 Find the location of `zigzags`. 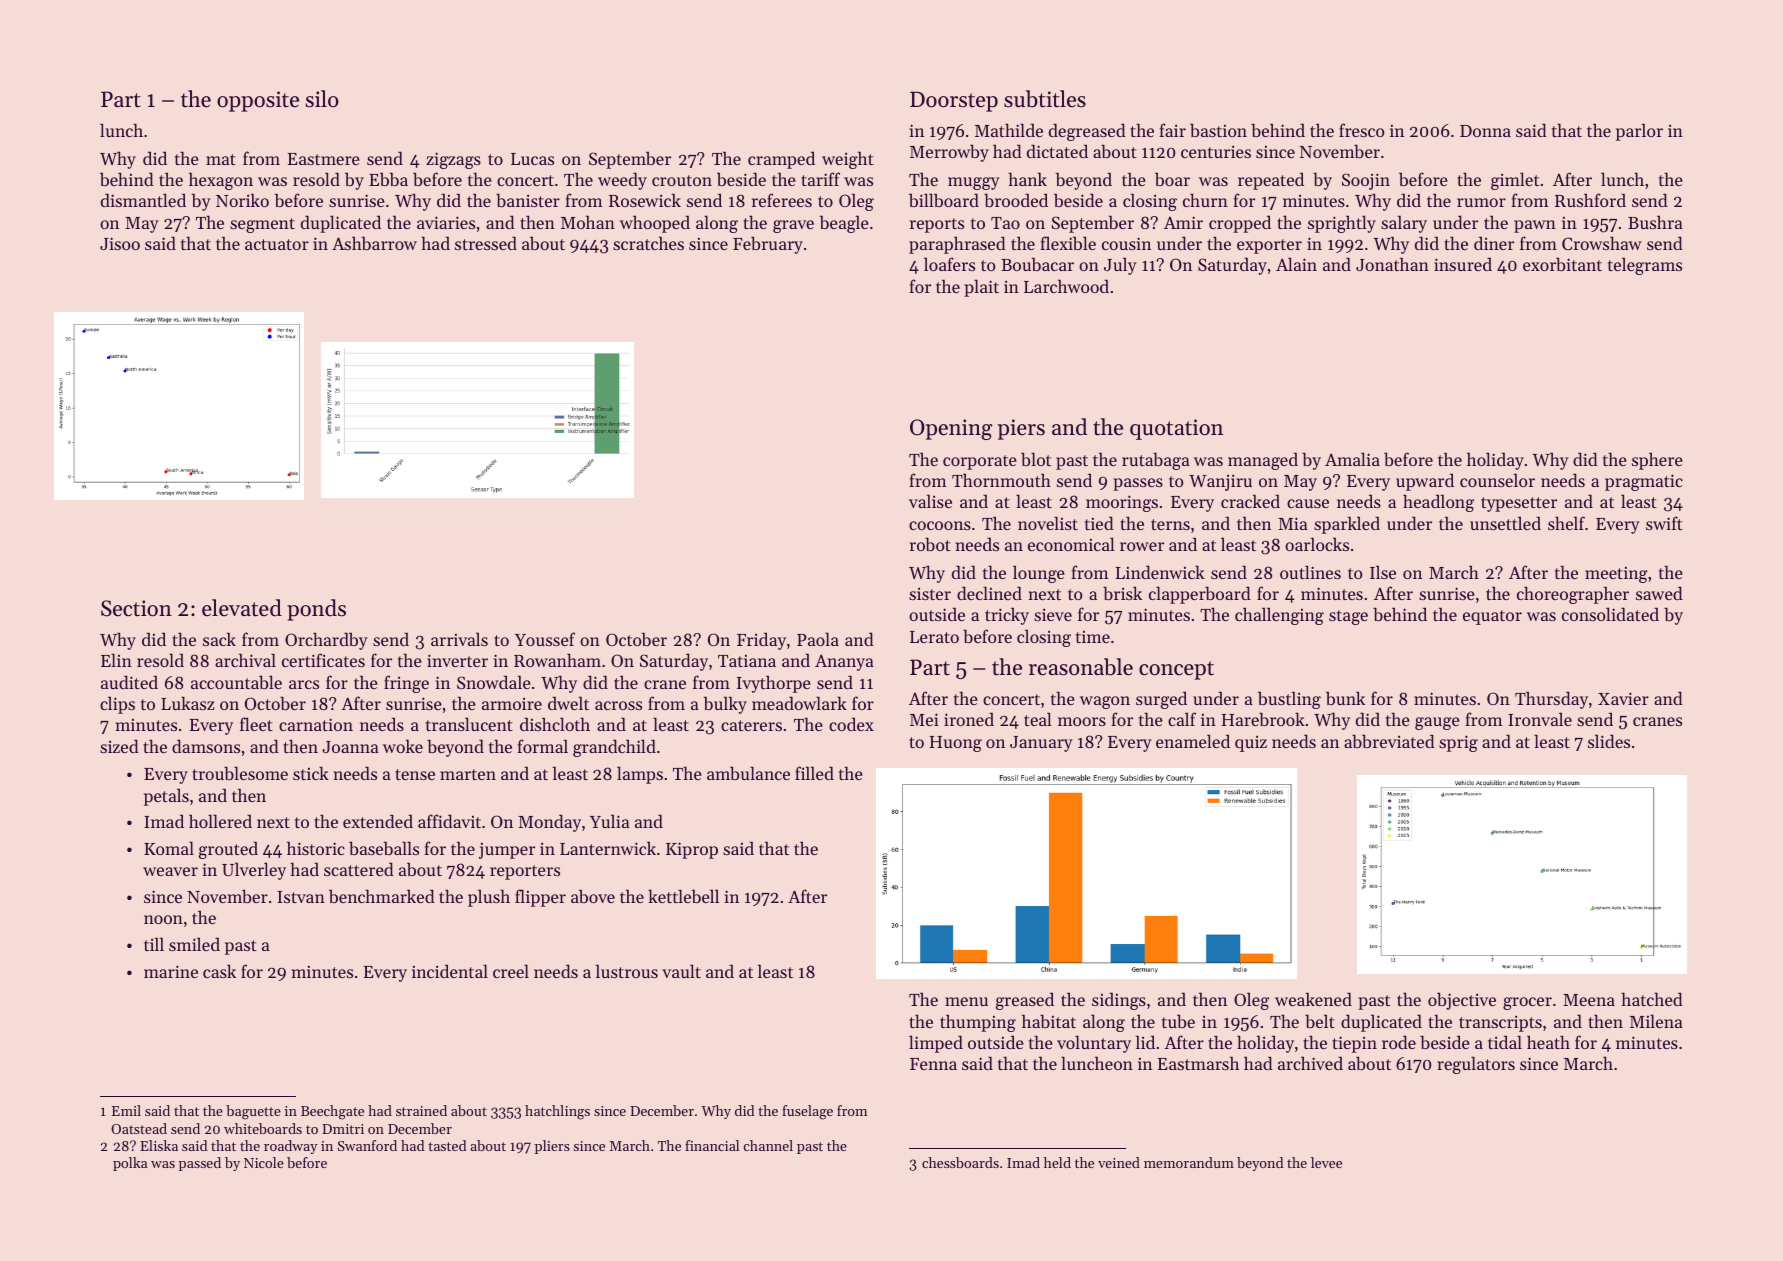

zigzags is located at coordinates (453, 160).
